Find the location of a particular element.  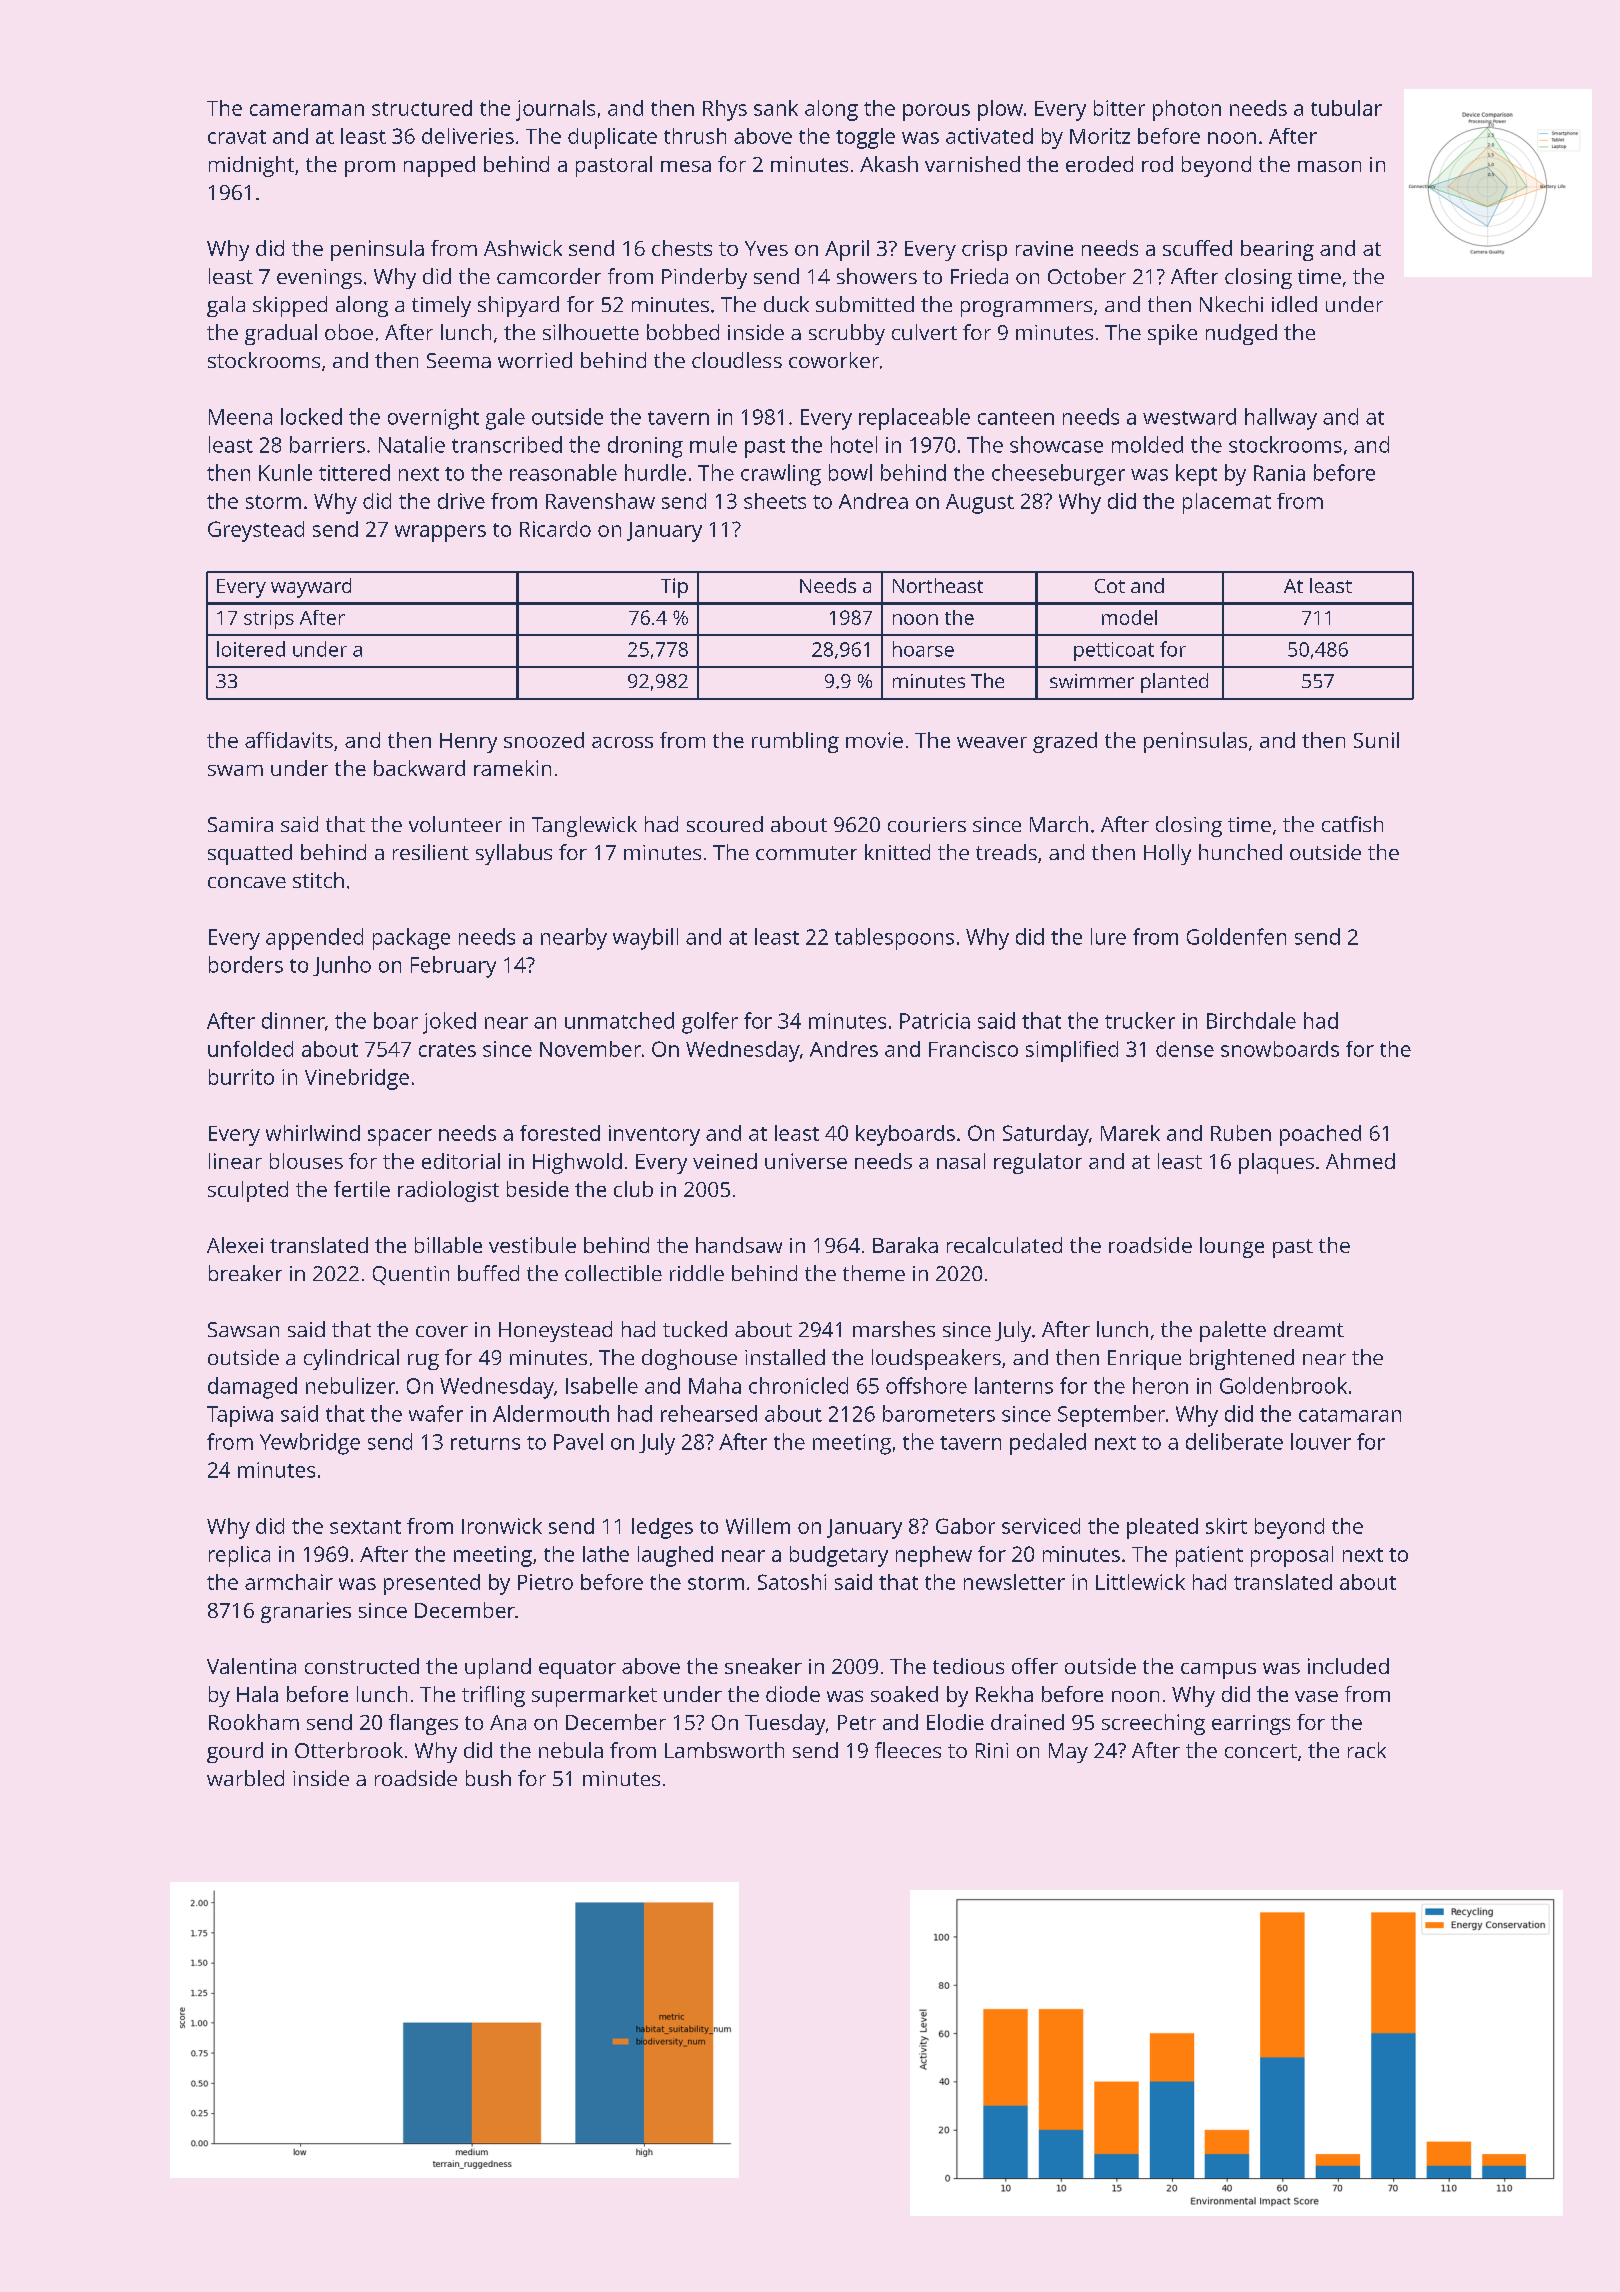

porous is located at coordinates (936, 112).
